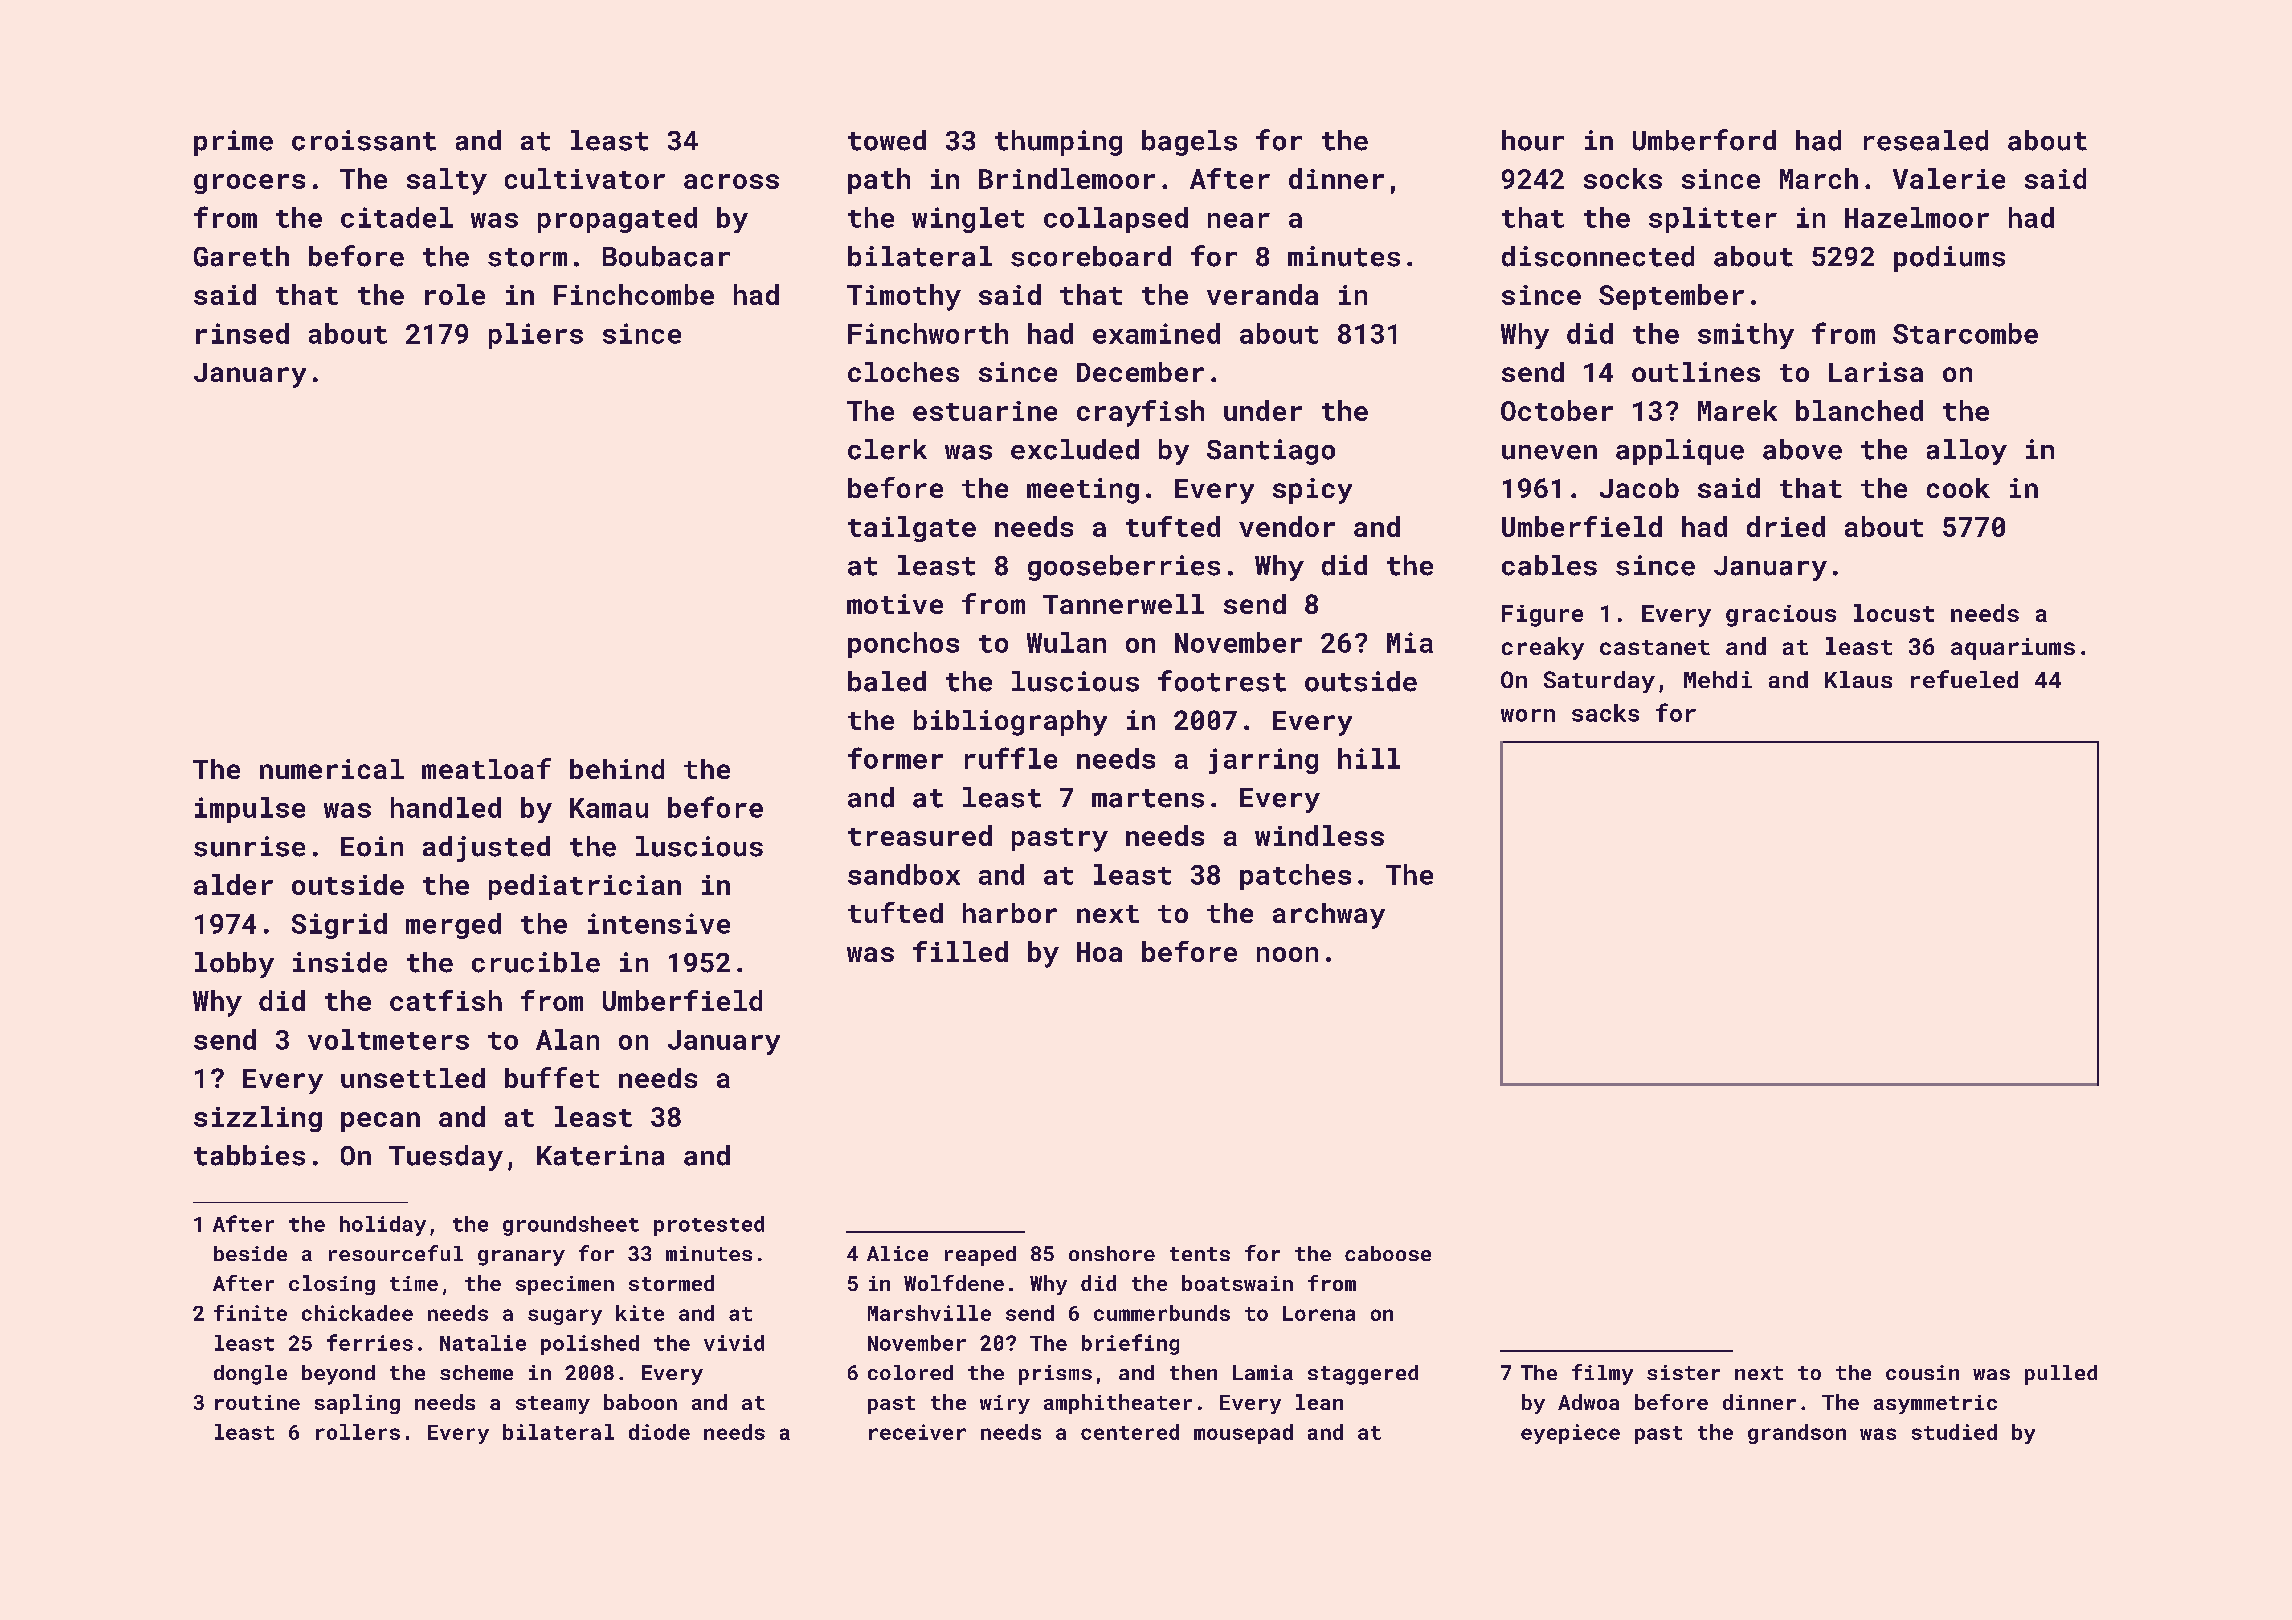 This document has height=1620, width=2292. What do you see at coordinates (1011, 758) in the document?
I see `ruffle` at bounding box center [1011, 758].
